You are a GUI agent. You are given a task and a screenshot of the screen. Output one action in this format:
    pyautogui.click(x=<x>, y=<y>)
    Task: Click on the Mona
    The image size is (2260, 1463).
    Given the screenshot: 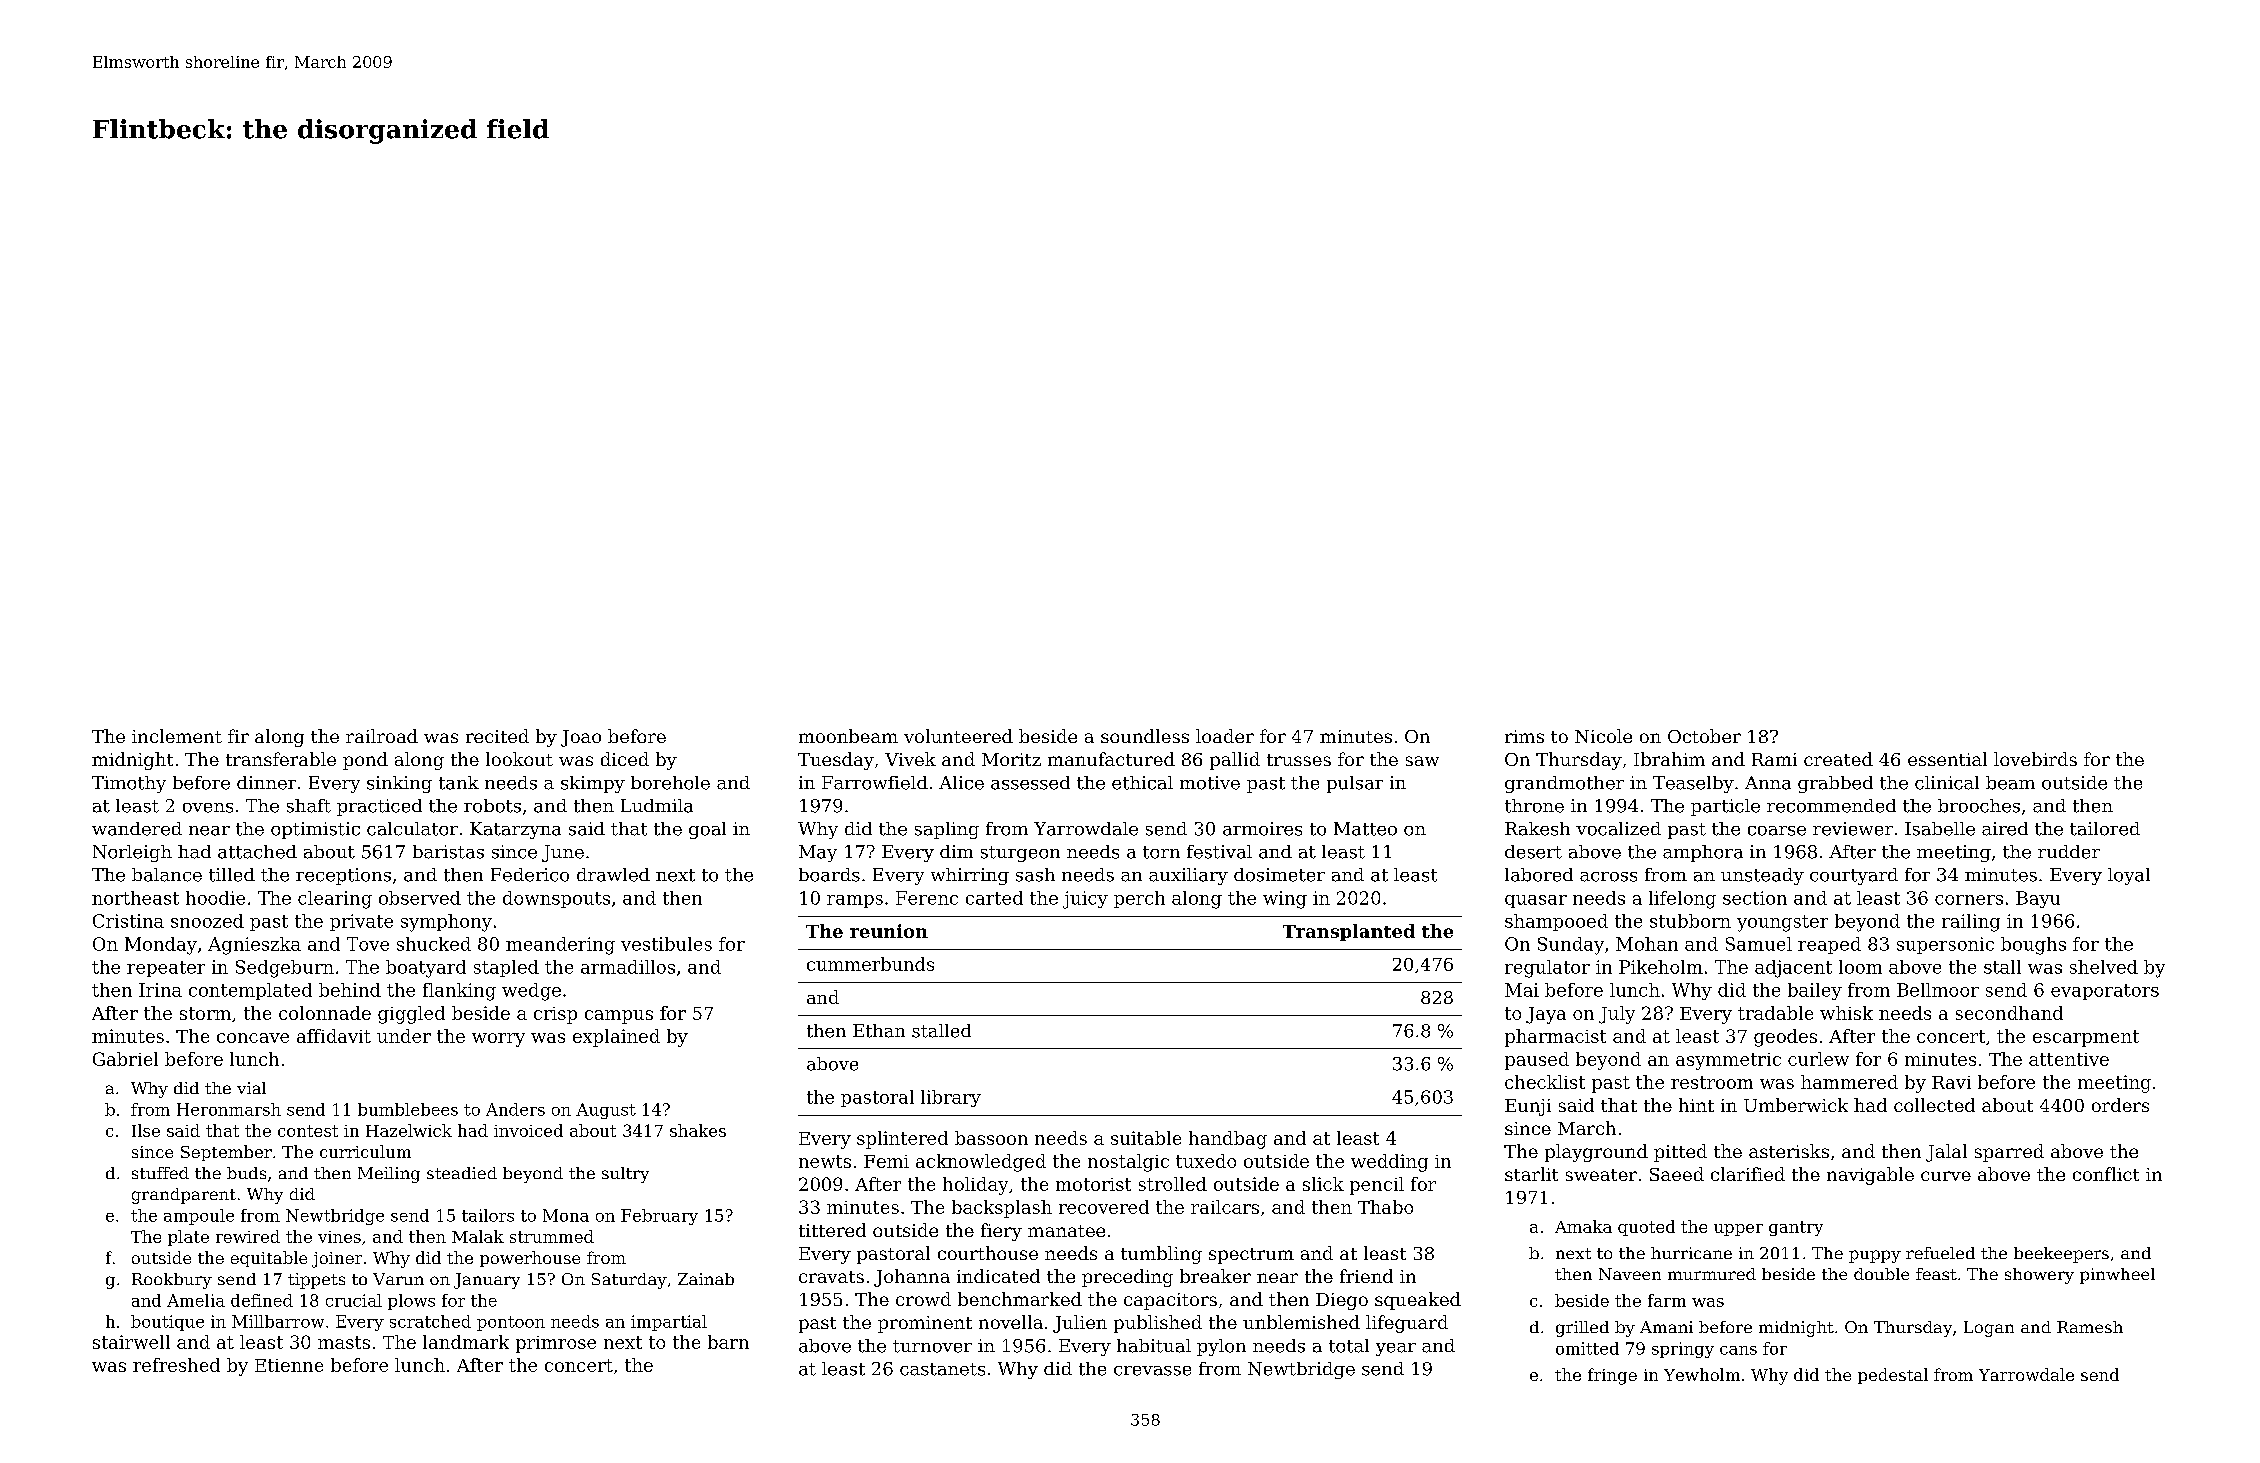 What is the action you would take?
    pyautogui.click(x=566, y=1215)
